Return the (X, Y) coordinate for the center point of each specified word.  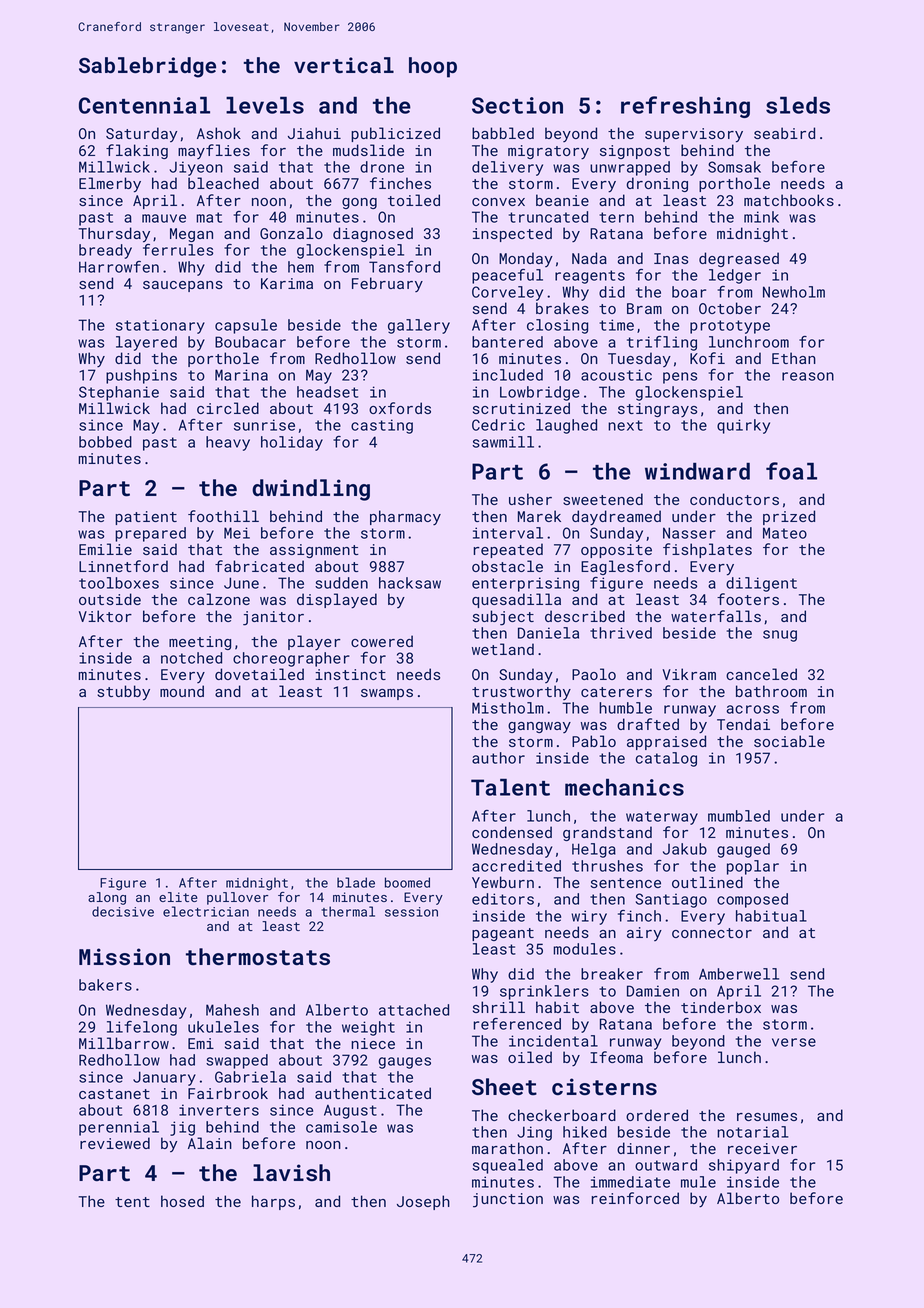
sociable (789, 741)
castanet (114, 1094)
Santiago (671, 900)
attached (414, 1010)
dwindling (311, 490)
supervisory (694, 135)
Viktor (105, 616)
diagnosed (373, 234)
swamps (387, 694)
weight (368, 1028)
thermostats (258, 957)
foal (791, 471)
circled (228, 408)
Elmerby (110, 185)
